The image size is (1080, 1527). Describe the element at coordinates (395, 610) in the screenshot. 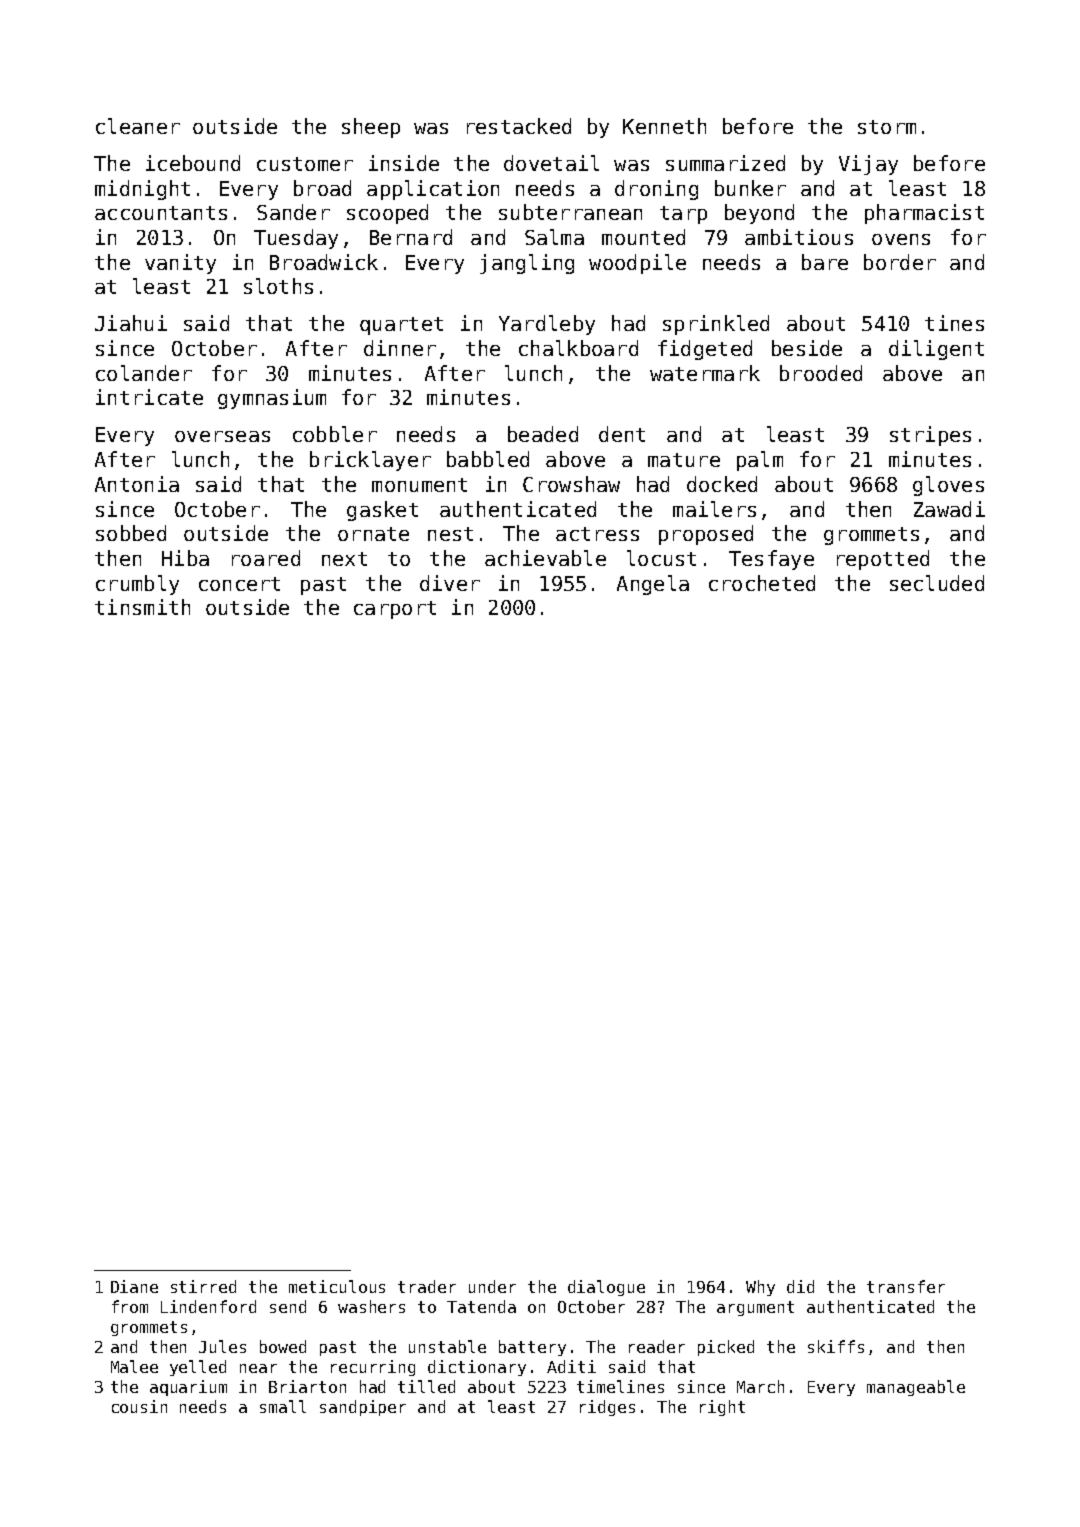

I see `carport` at that location.
